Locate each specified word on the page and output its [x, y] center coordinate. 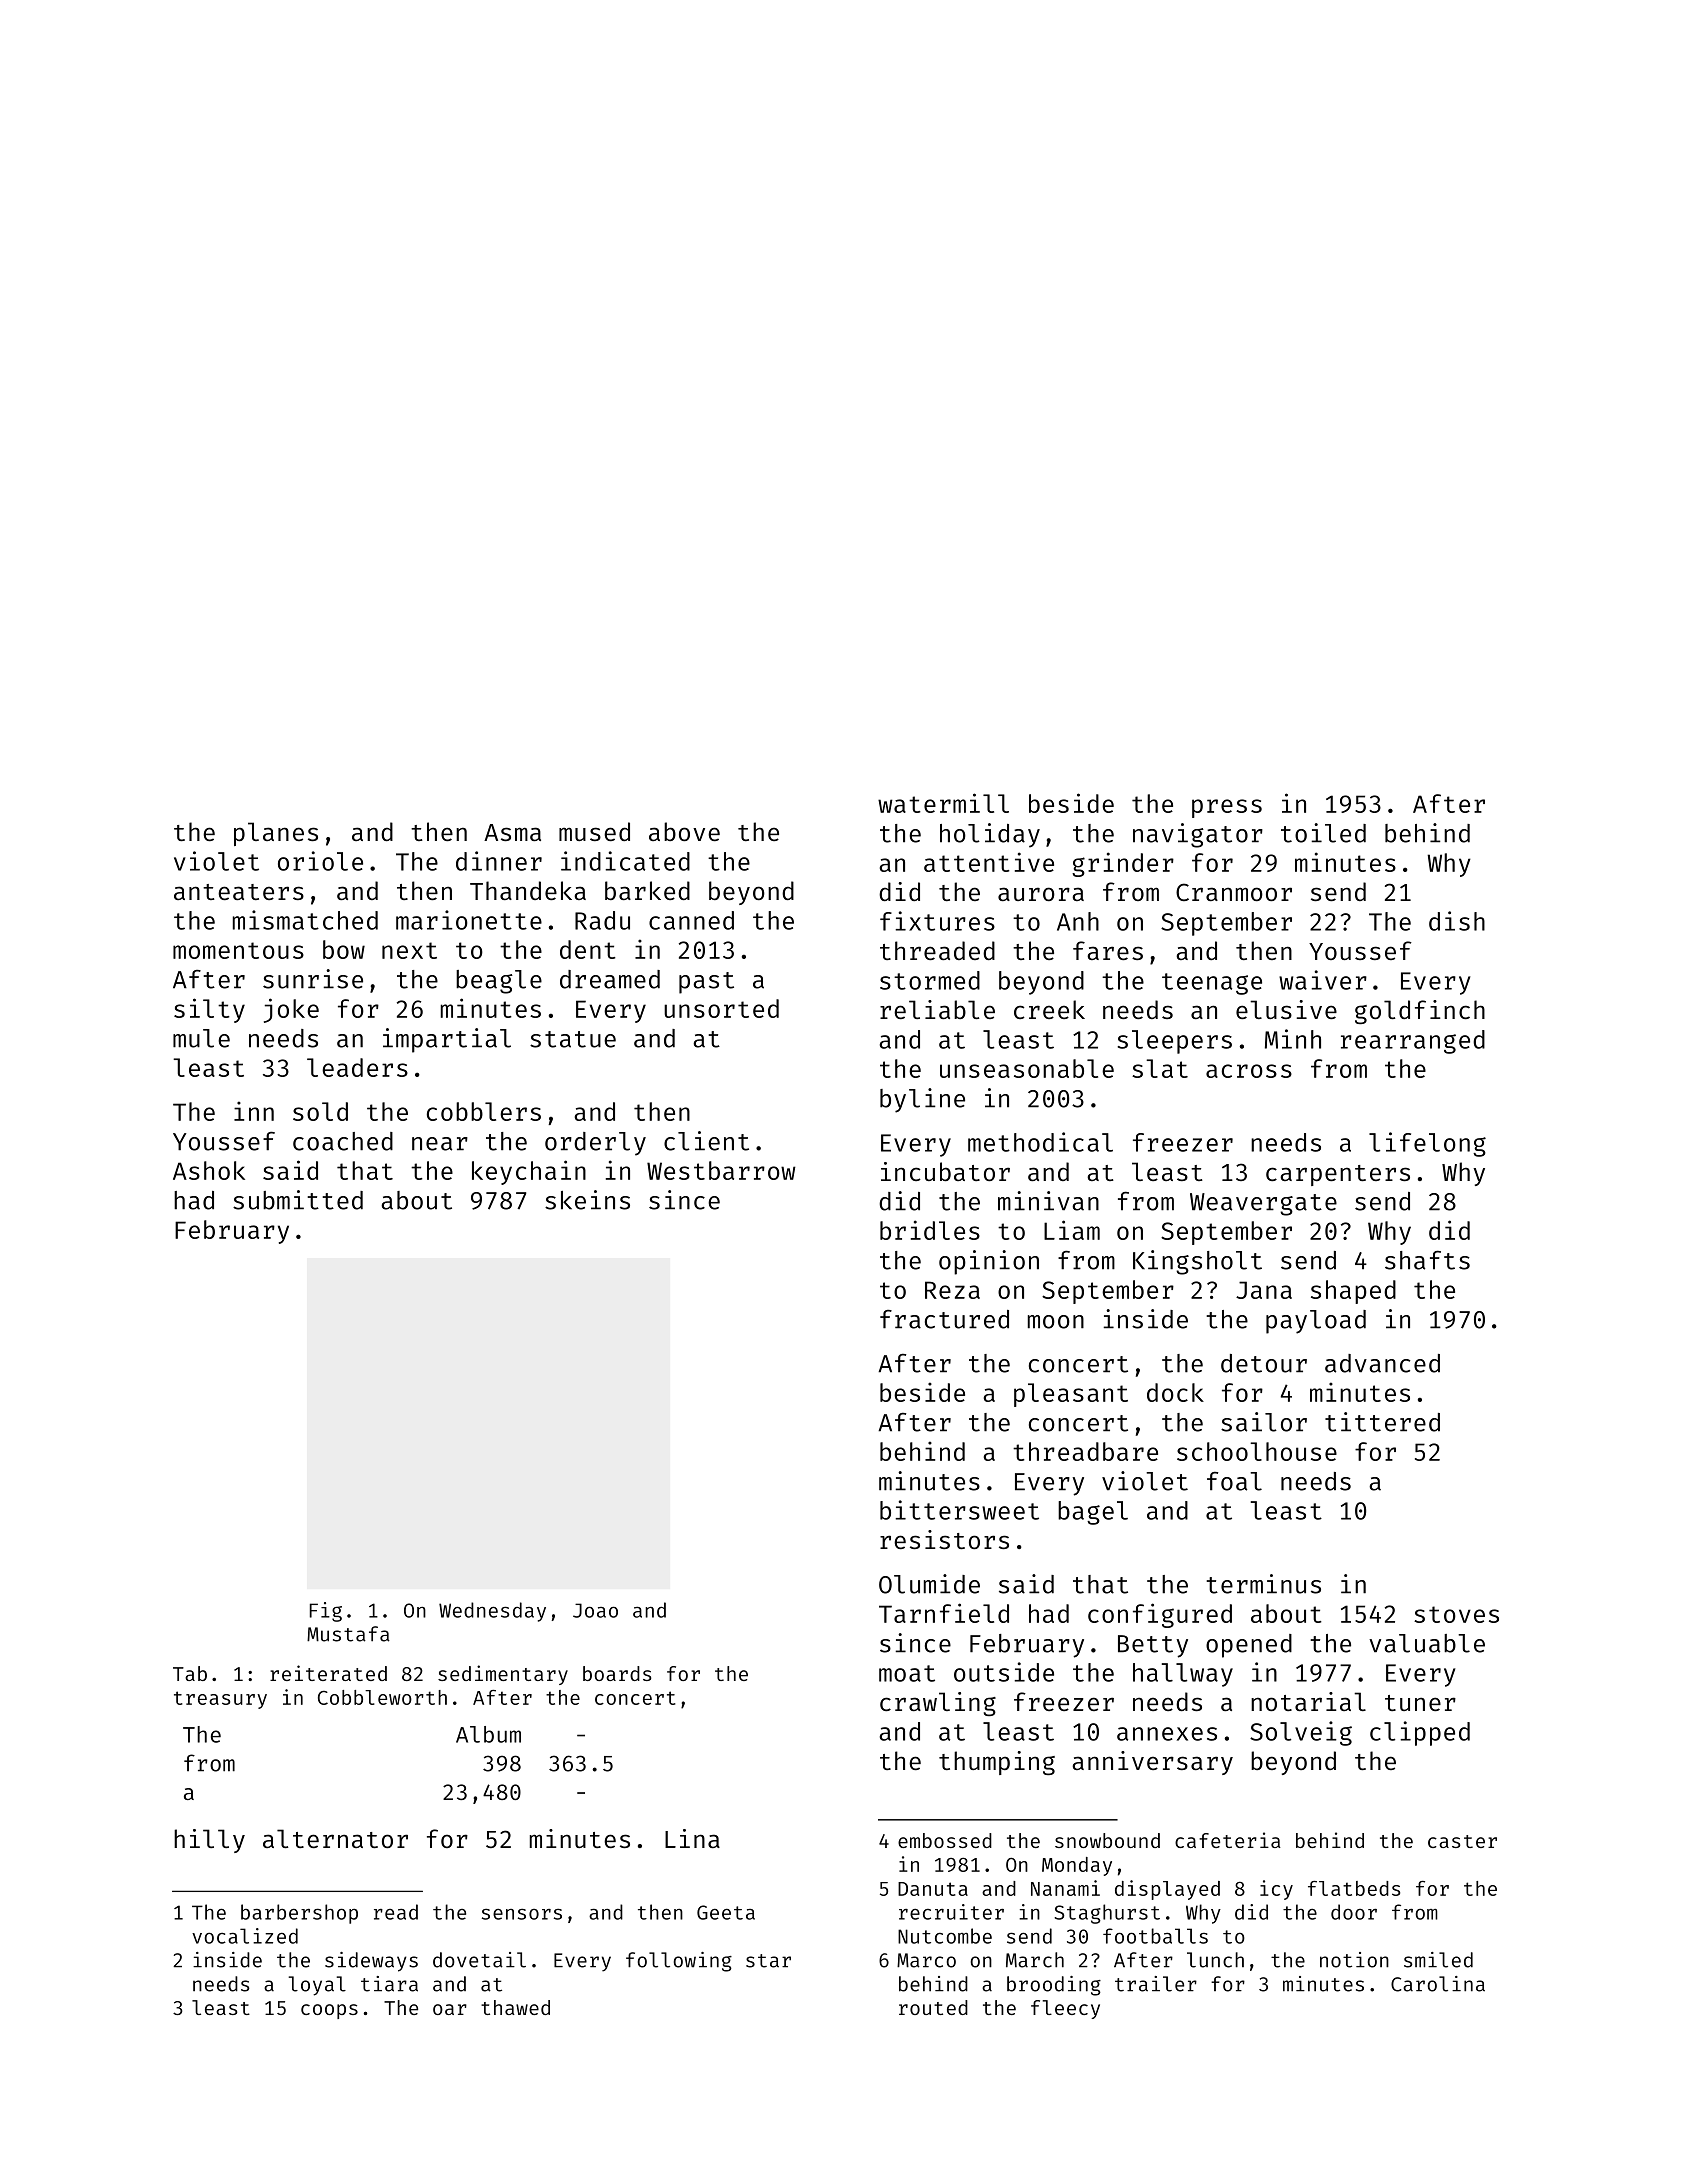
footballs [1155, 1936]
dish [1457, 921]
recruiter [951, 1912]
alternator [335, 1838]
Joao [595, 1610]
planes [276, 834]
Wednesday [492, 1612]
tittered [1382, 1422]
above [684, 831]
